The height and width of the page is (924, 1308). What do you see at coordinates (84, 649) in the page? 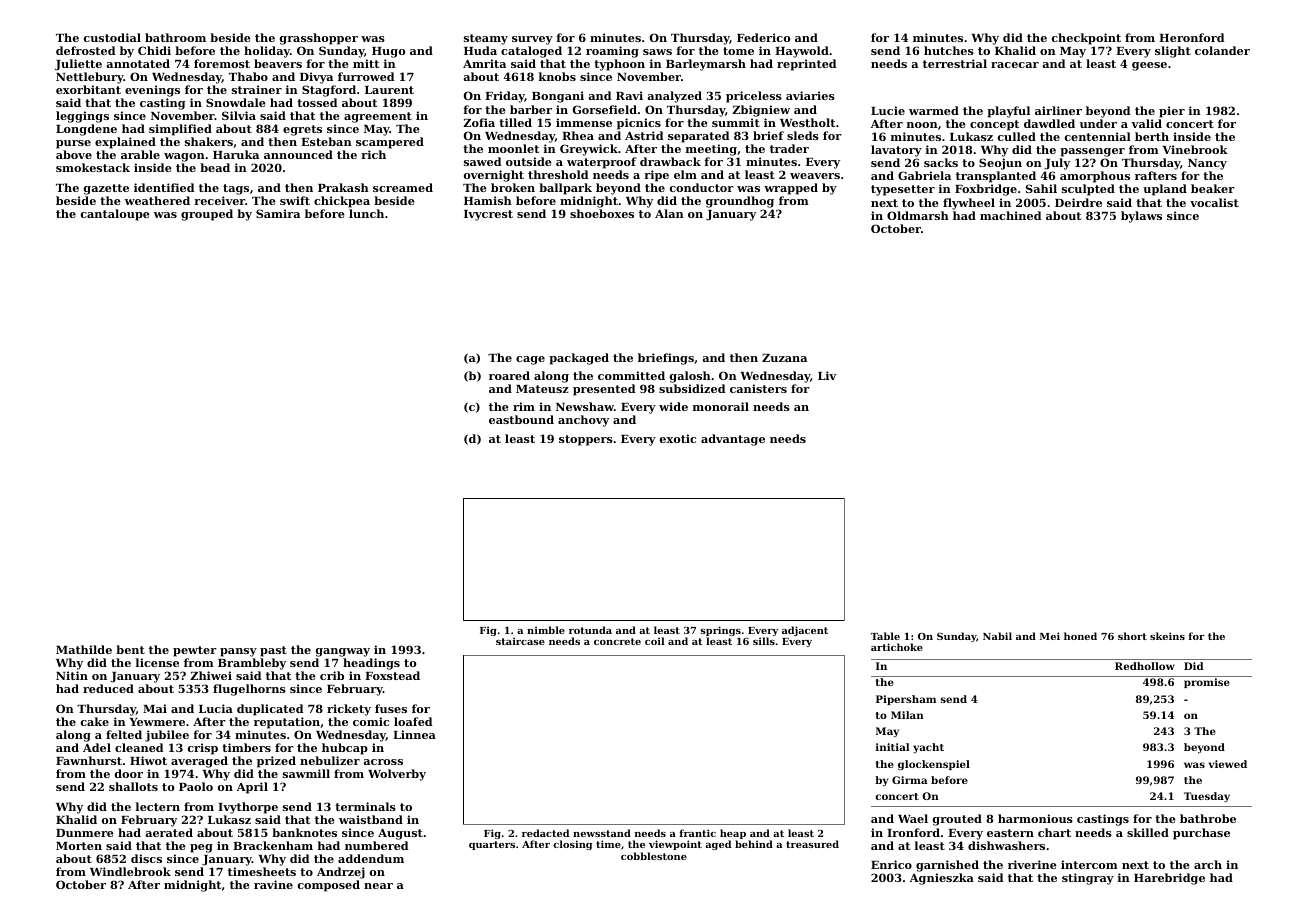
I see `Mathilde` at bounding box center [84, 649].
